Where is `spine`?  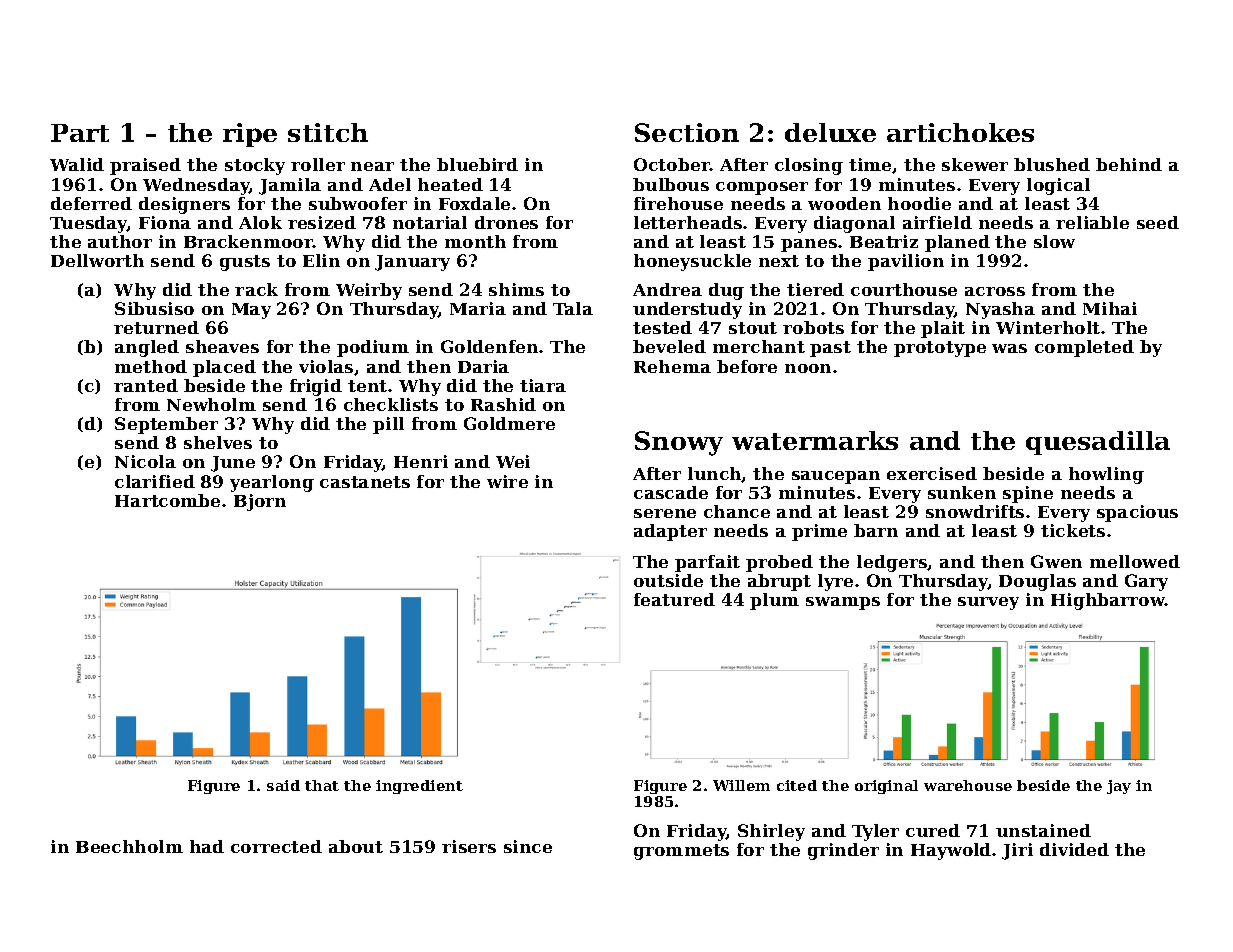
spine is located at coordinates (1028, 494).
